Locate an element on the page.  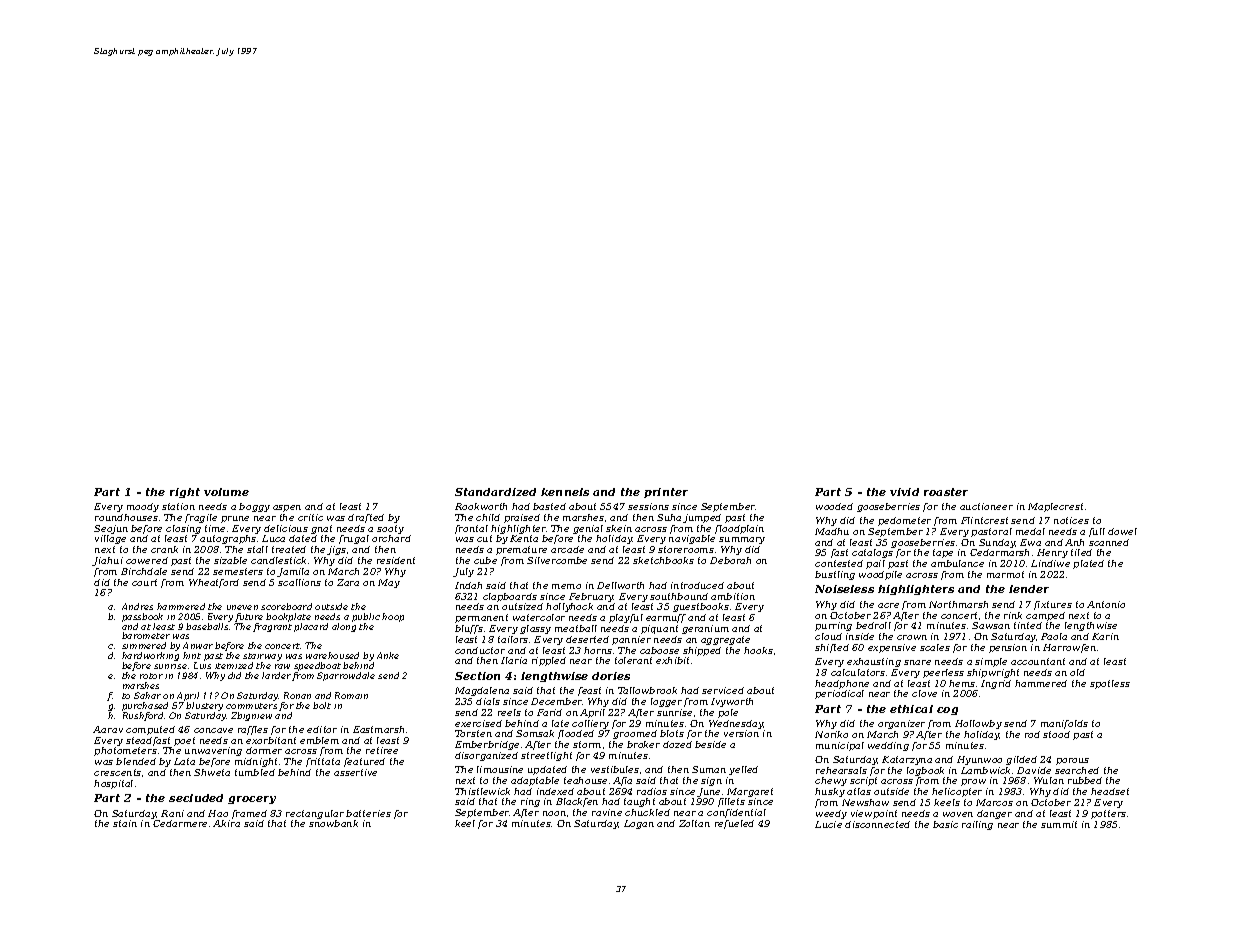
Cedarmere is located at coordinates (180, 823).
